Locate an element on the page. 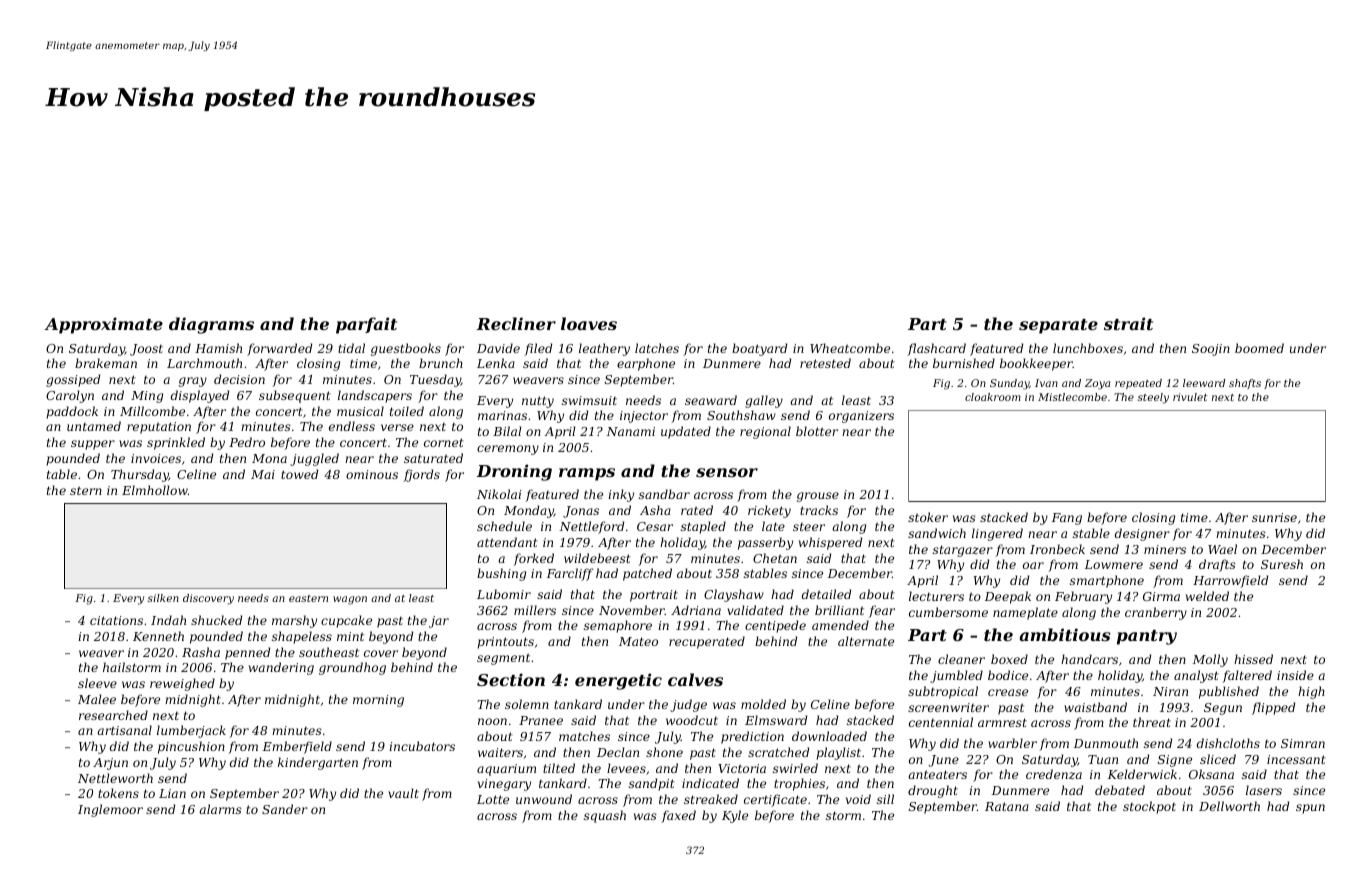  endless is located at coordinates (352, 426).
